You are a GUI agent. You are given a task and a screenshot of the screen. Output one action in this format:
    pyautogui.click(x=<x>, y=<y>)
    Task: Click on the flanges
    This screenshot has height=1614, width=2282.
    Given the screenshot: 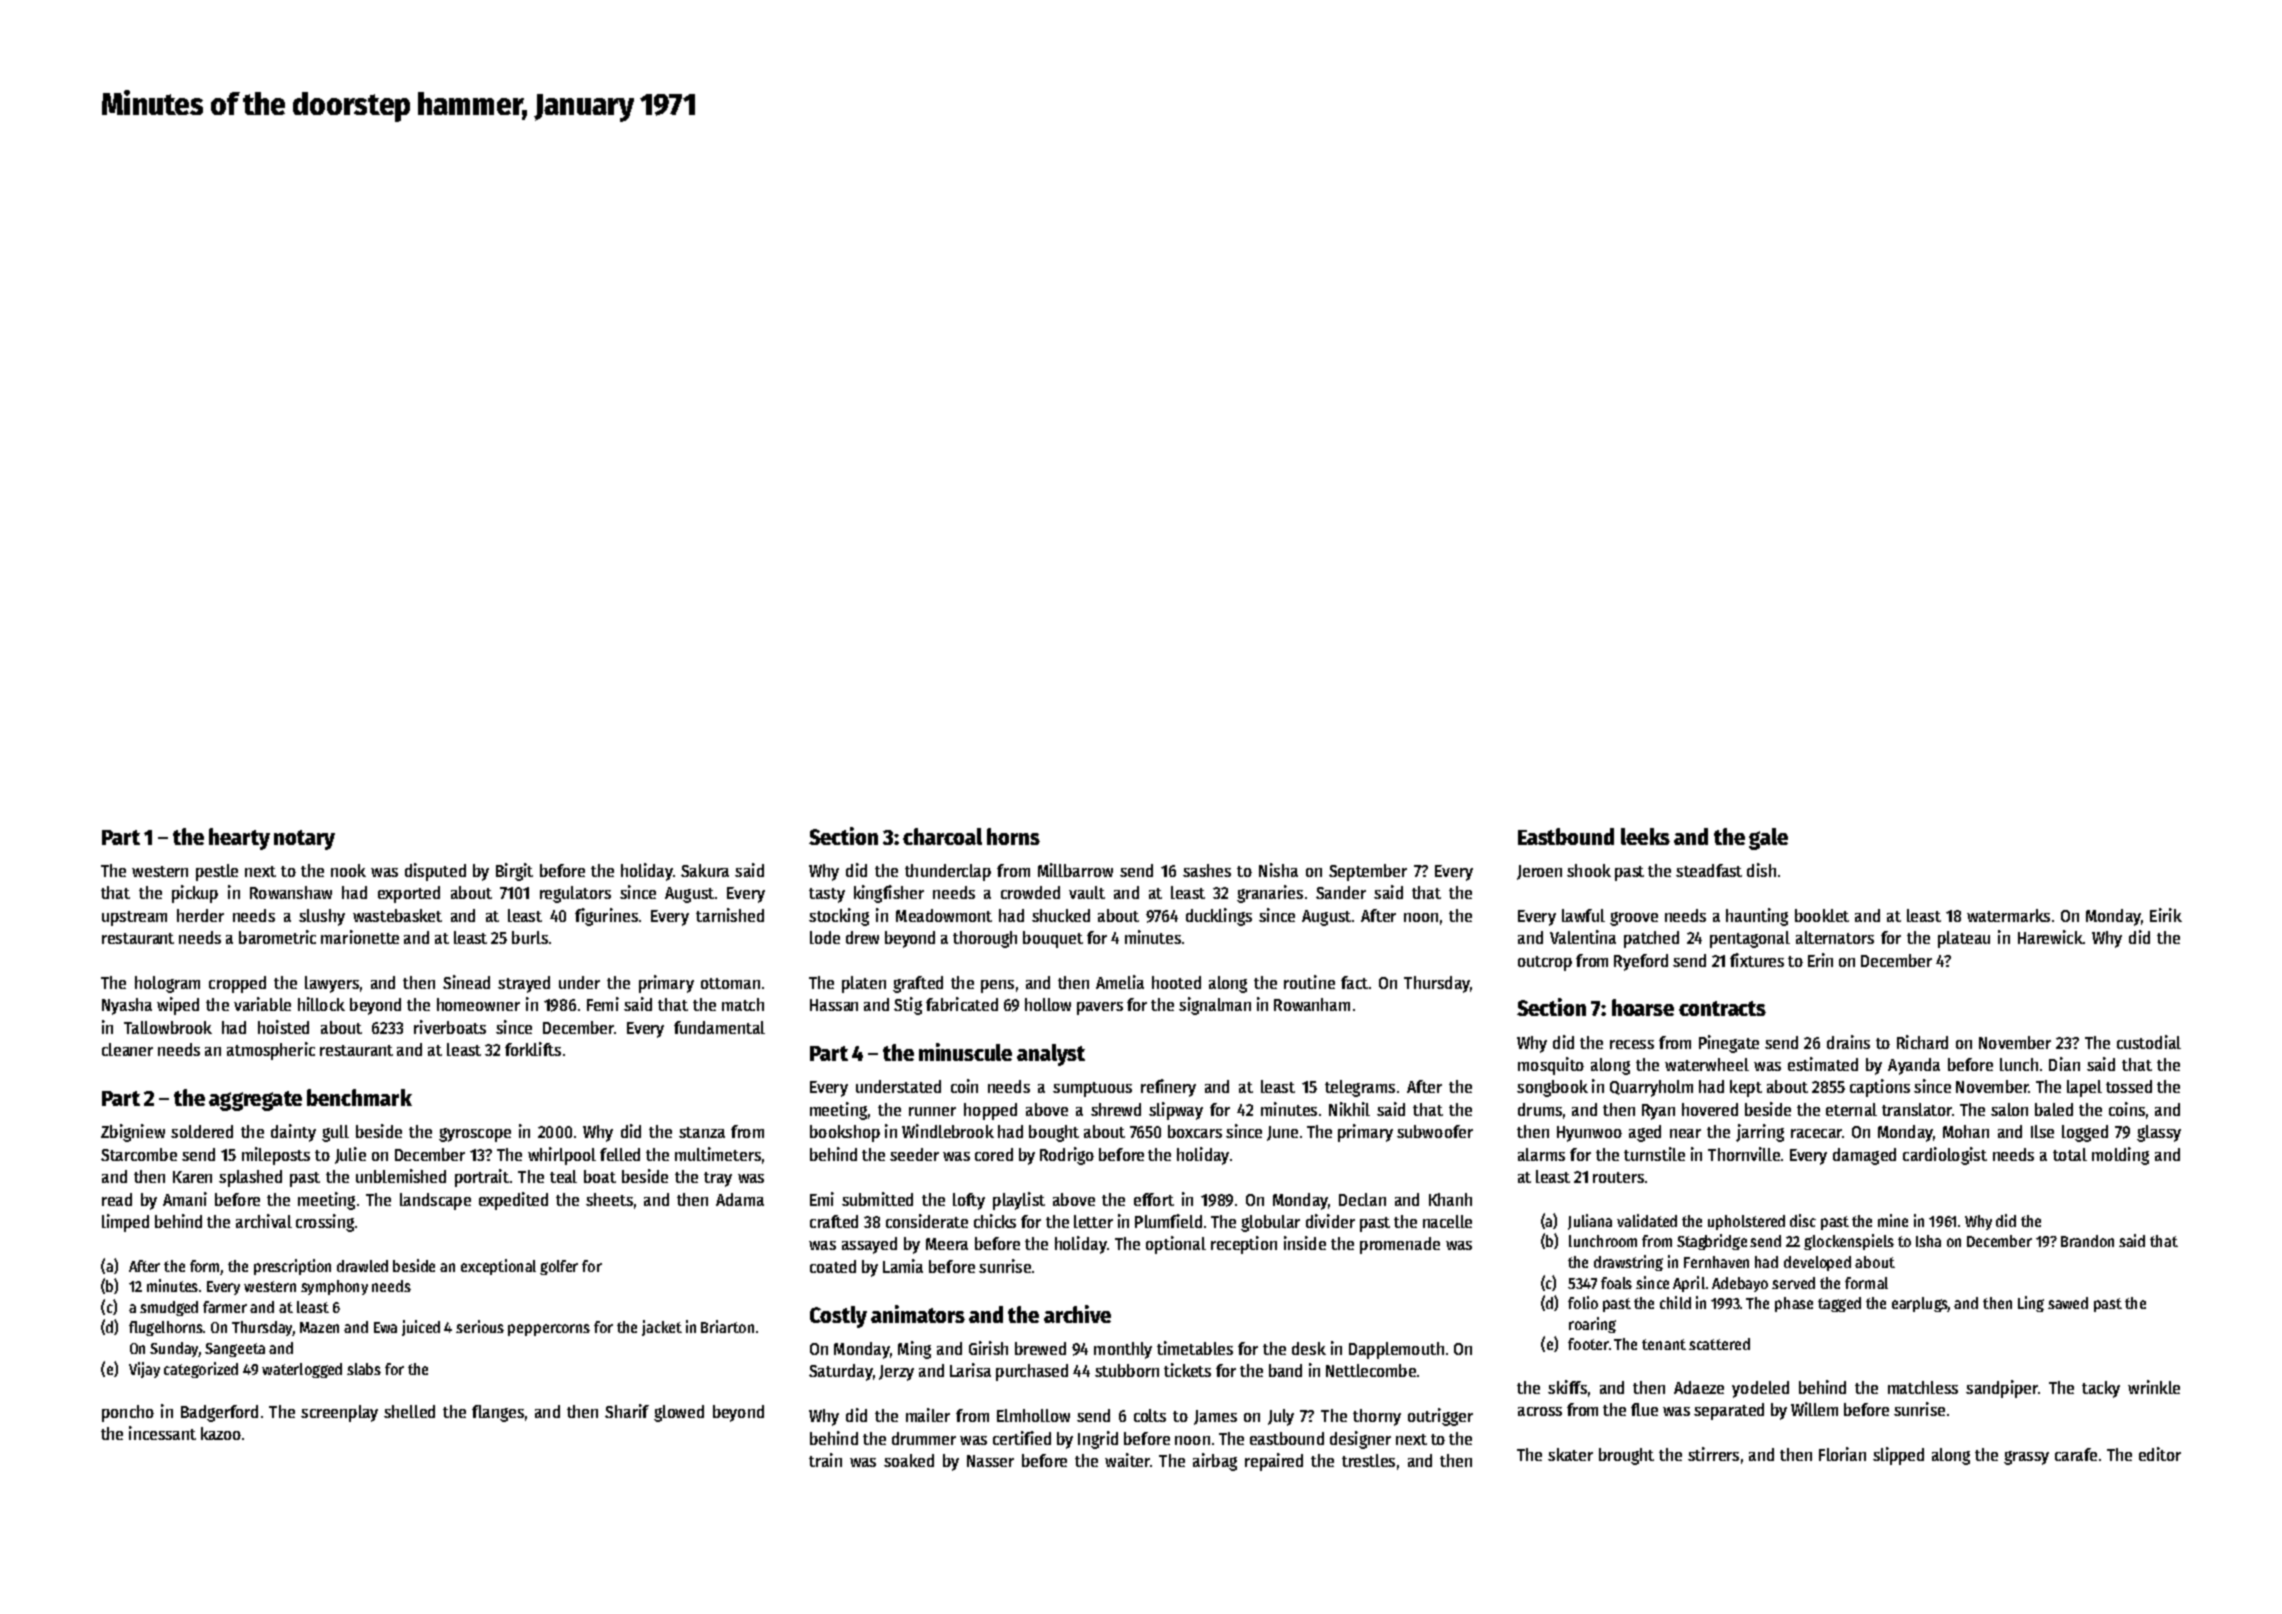 What is the action you would take?
    pyautogui.click(x=498, y=1413)
